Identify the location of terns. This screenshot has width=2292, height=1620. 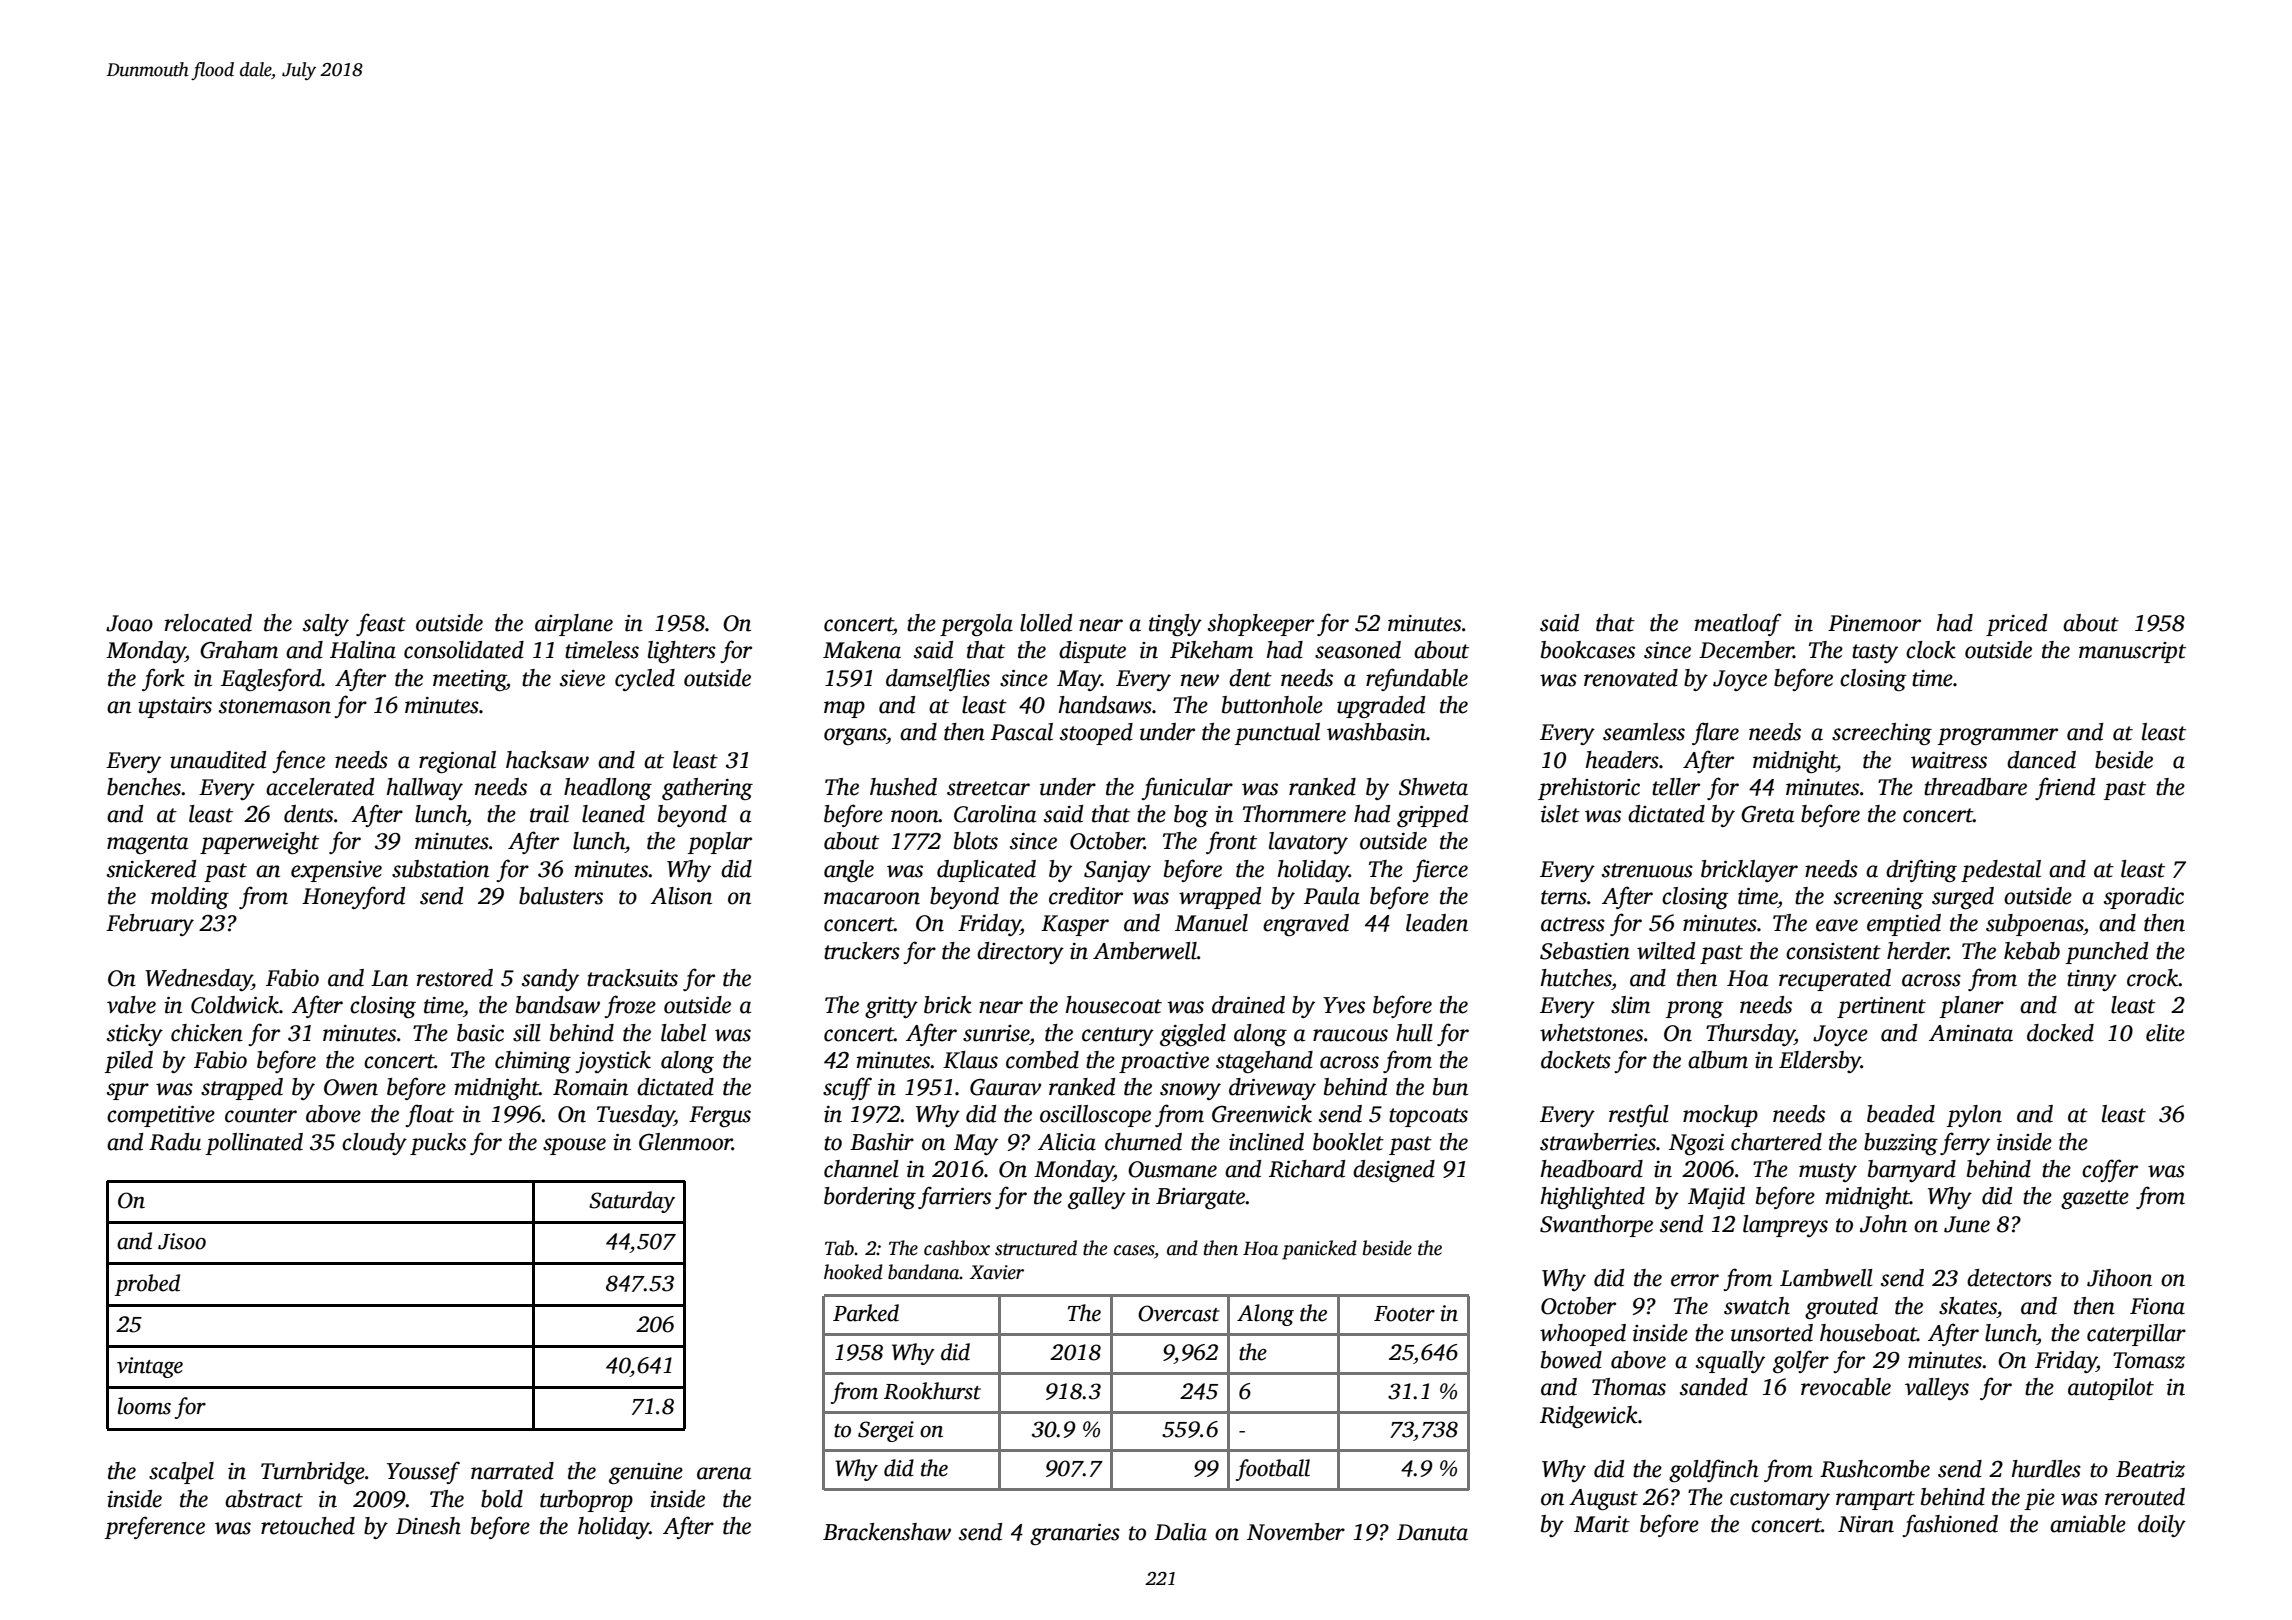
(1564, 897).
